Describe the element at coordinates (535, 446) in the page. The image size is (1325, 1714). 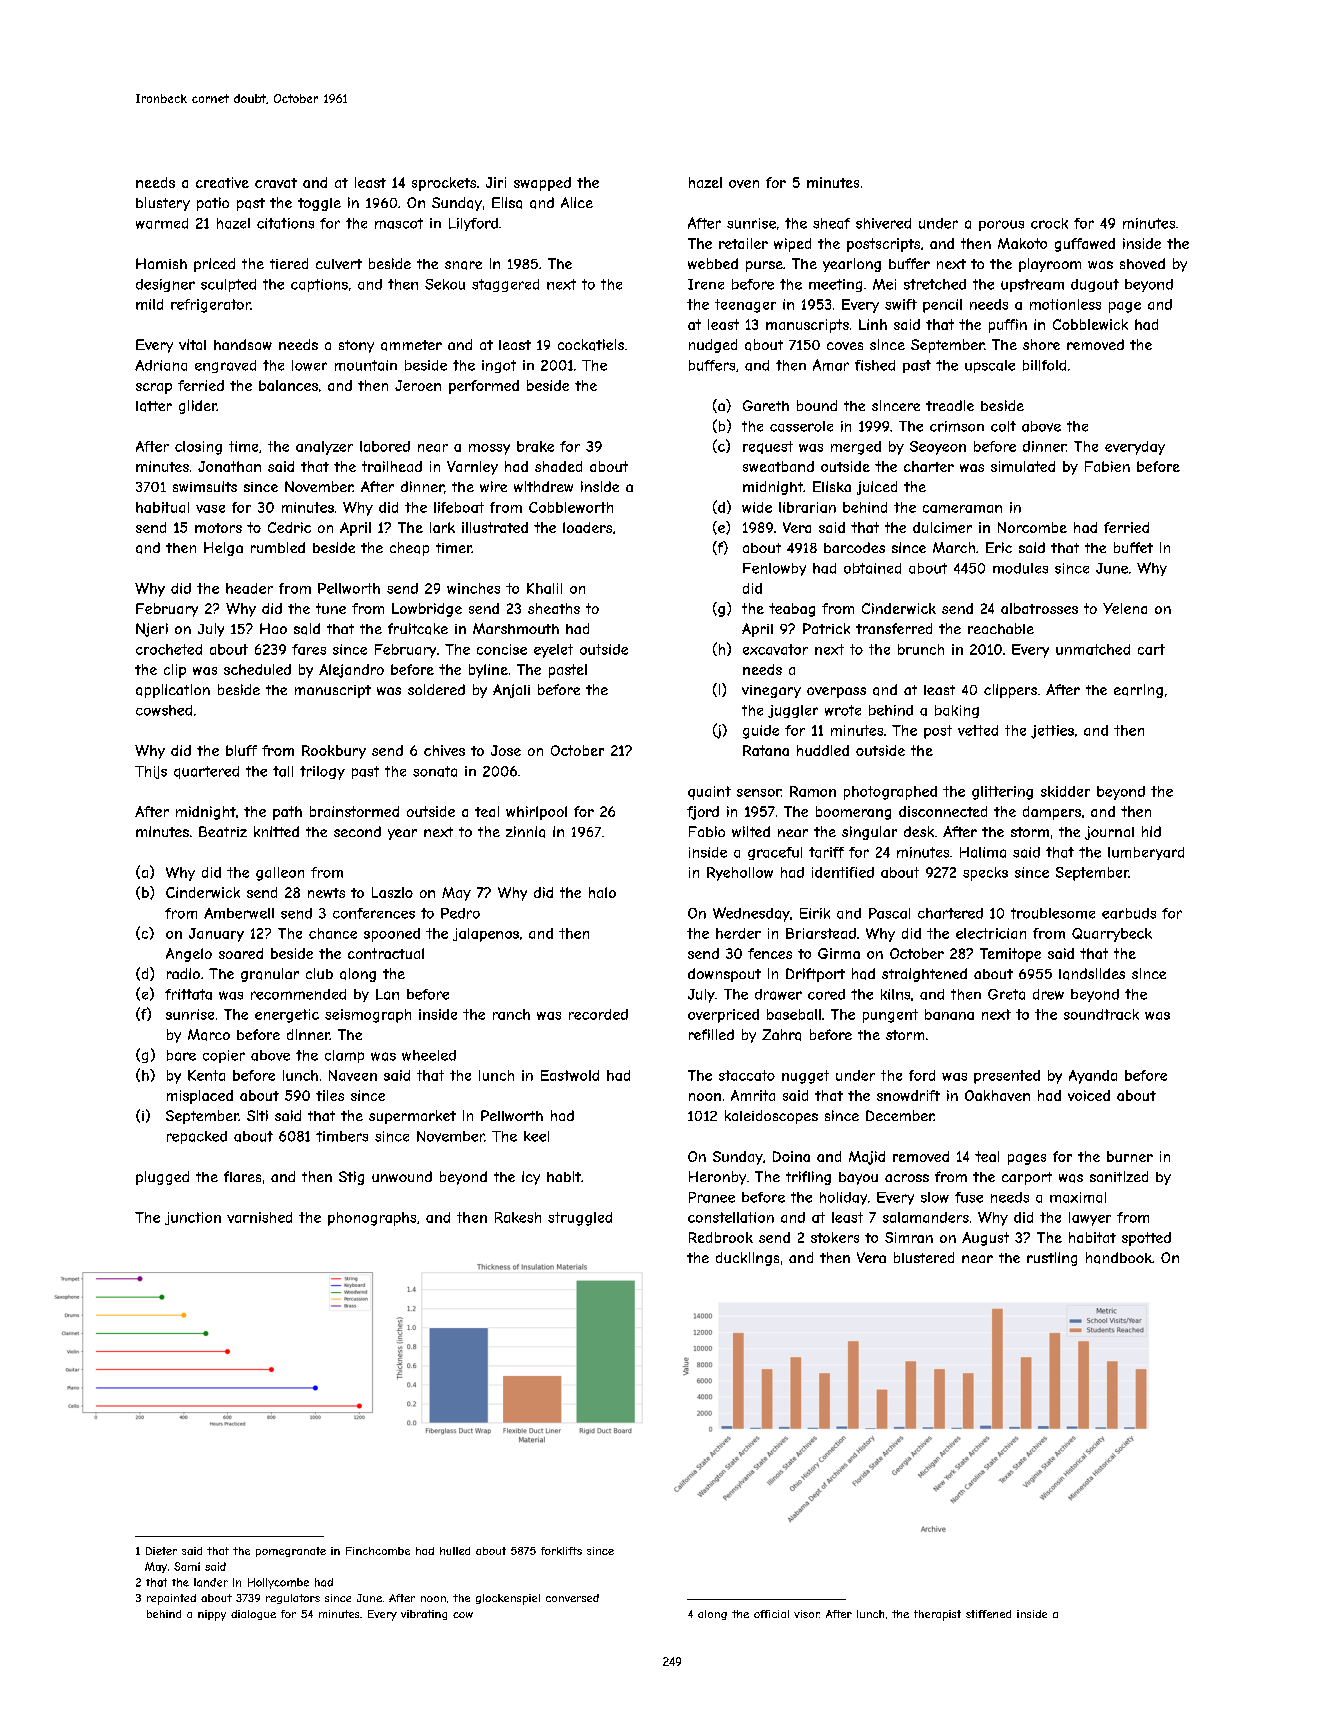
I see `brake` at that location.
